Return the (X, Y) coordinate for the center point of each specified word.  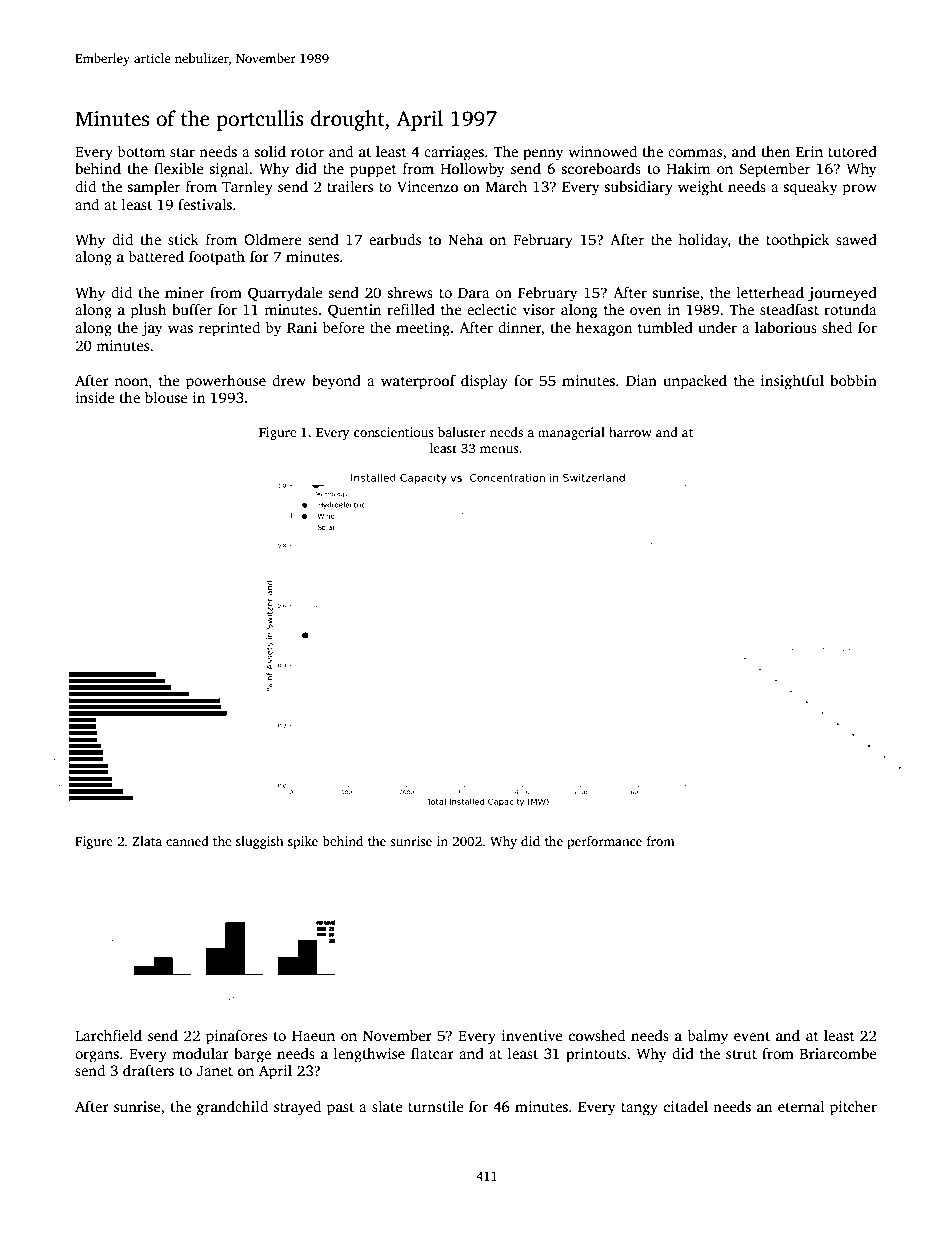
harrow (630, 432)
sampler (154, 188)
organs (97, 1057)
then (776, 151)
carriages (454, 153)
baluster (462, 432)
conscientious (394, 432)
